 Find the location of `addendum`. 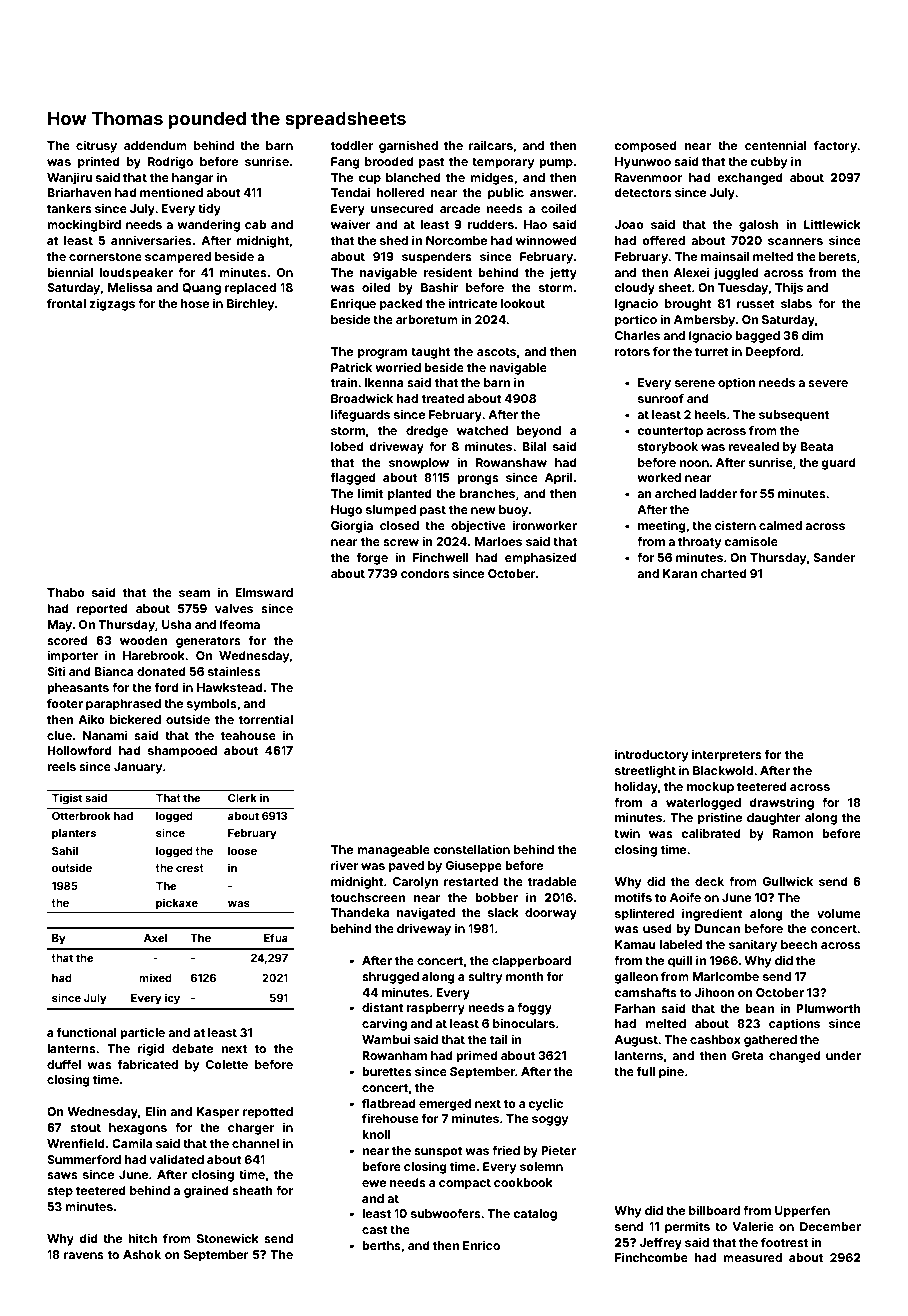

addendum is located at coordinates (155, 145).
